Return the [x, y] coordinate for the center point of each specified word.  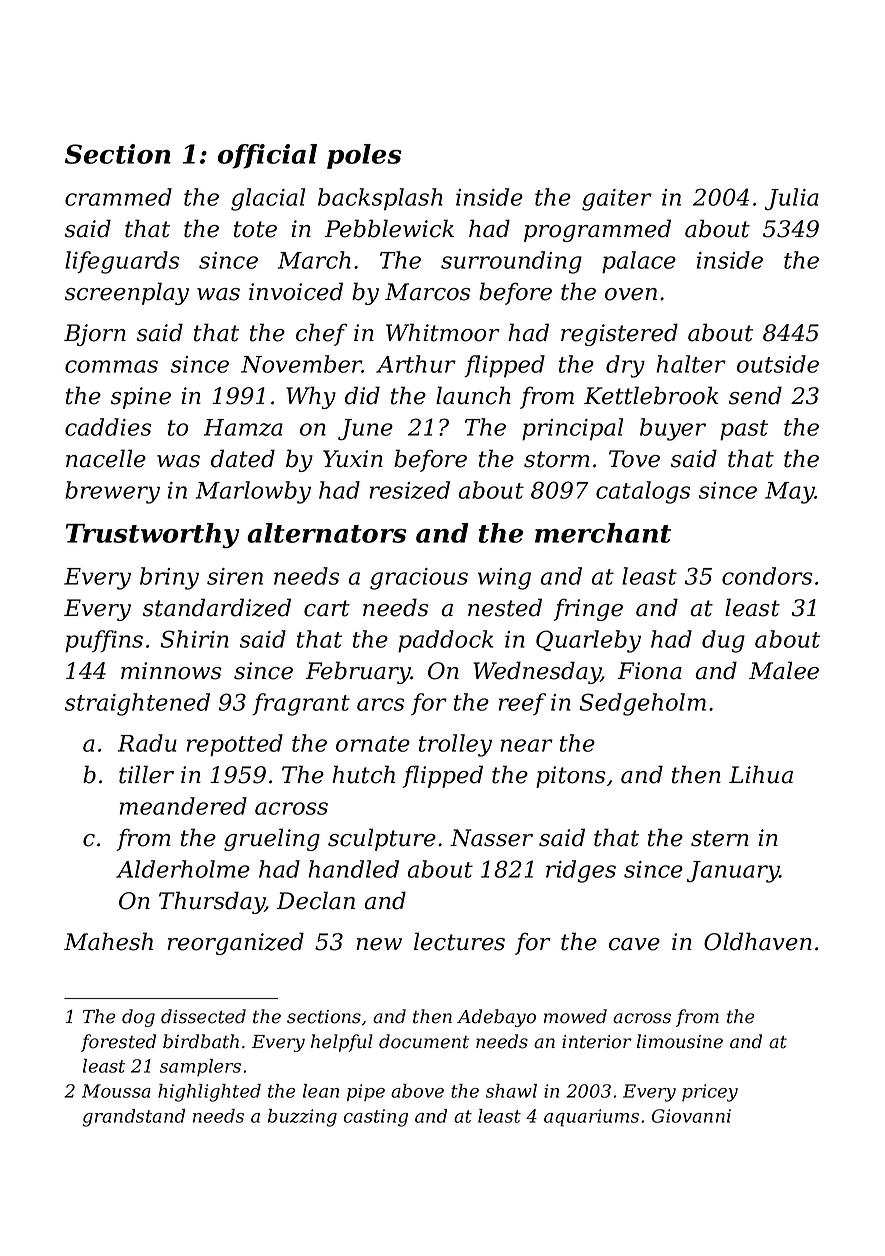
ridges [581, 871]
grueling [272, 839]
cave [634, 944]
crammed [118, 197]
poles [364, 156]
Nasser [491, 838]
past [744, 430]
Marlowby [253, 492]
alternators [327, 533]
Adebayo [496, 1018]
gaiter [617, 200]
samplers [200, 1067]
